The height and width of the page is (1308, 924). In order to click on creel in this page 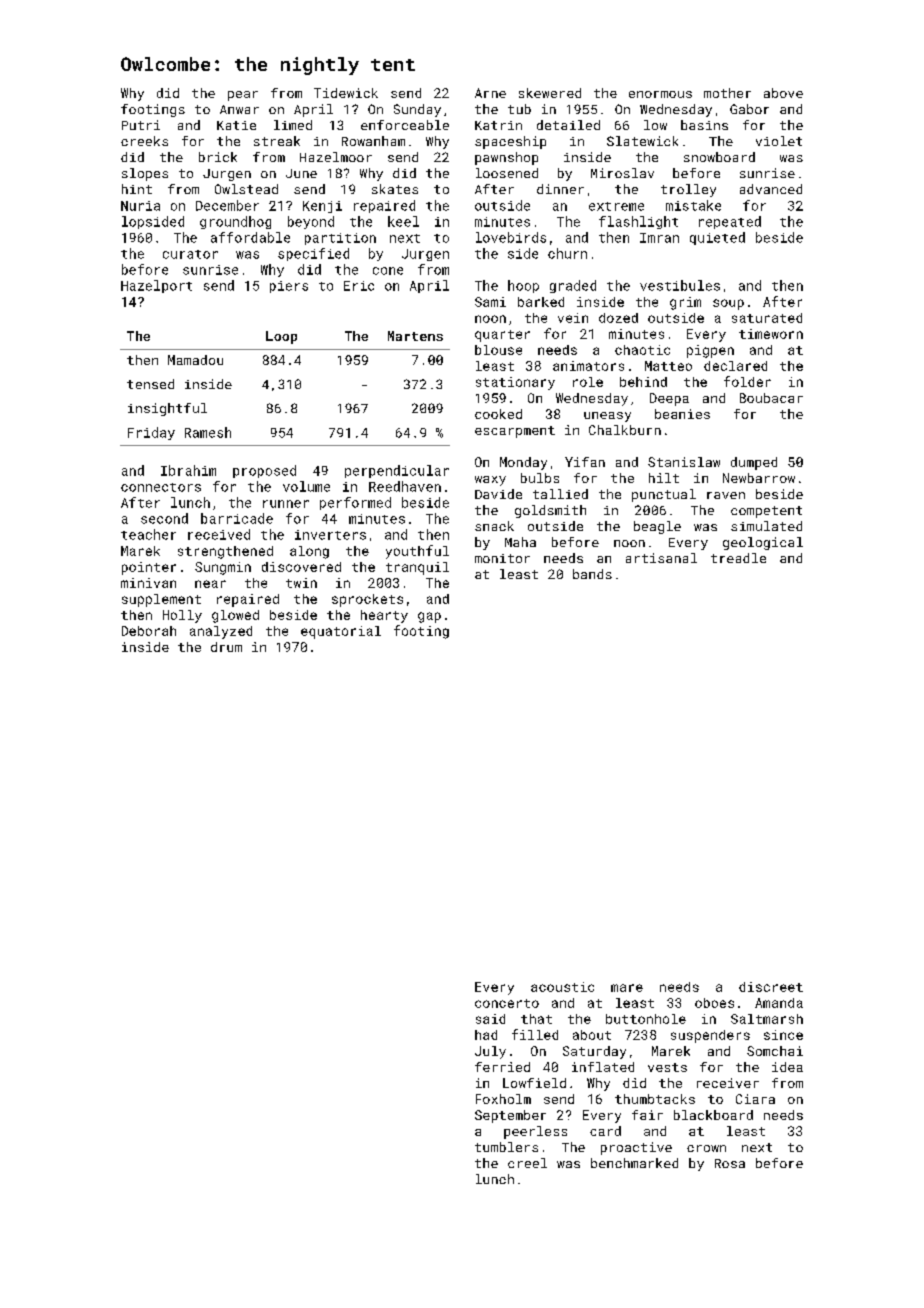, I will do `click(527, 1163)`.
